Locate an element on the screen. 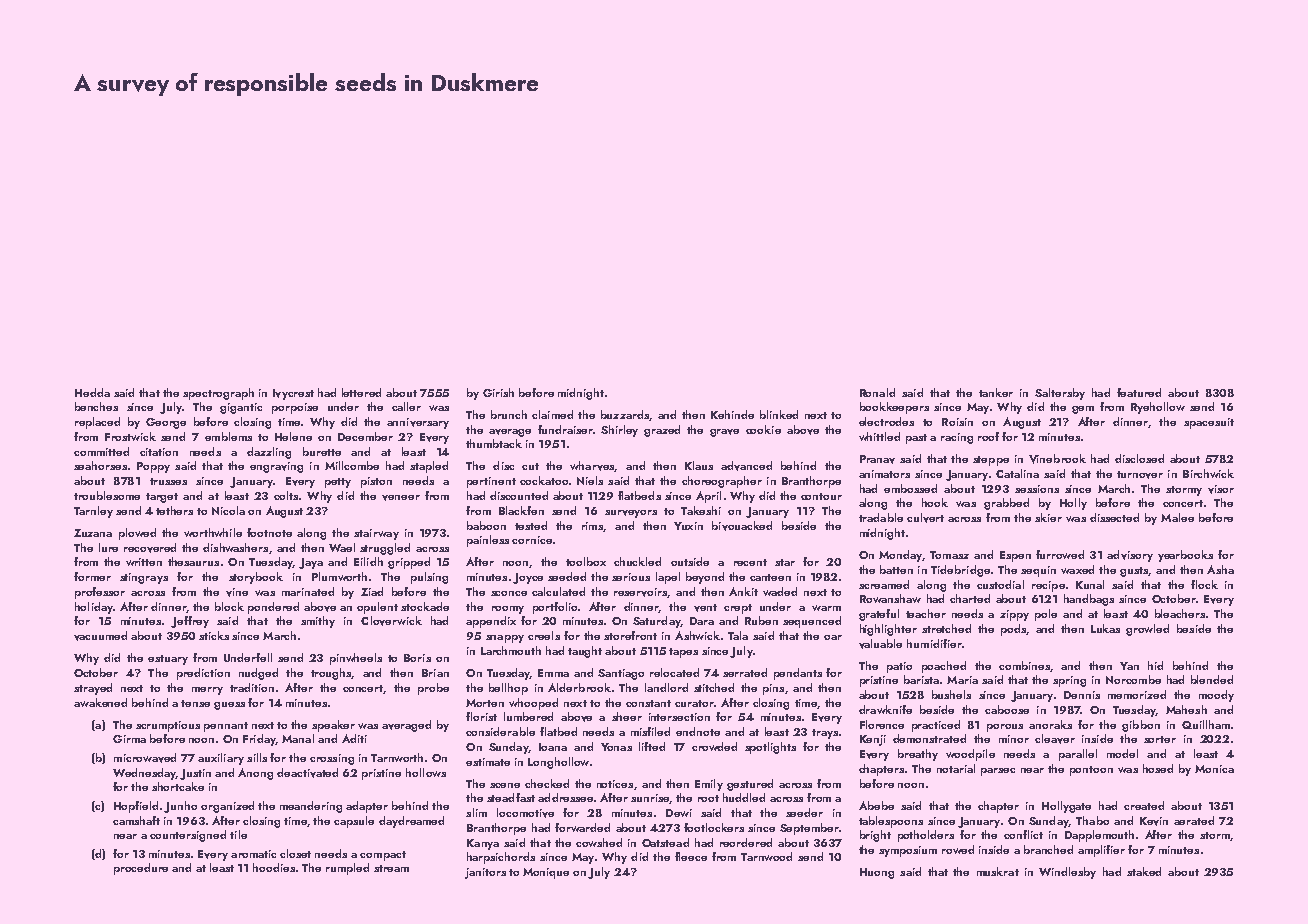 The height and width of the screenshot is (924, 1308). gusts is located at coordinates (1134, 572).
